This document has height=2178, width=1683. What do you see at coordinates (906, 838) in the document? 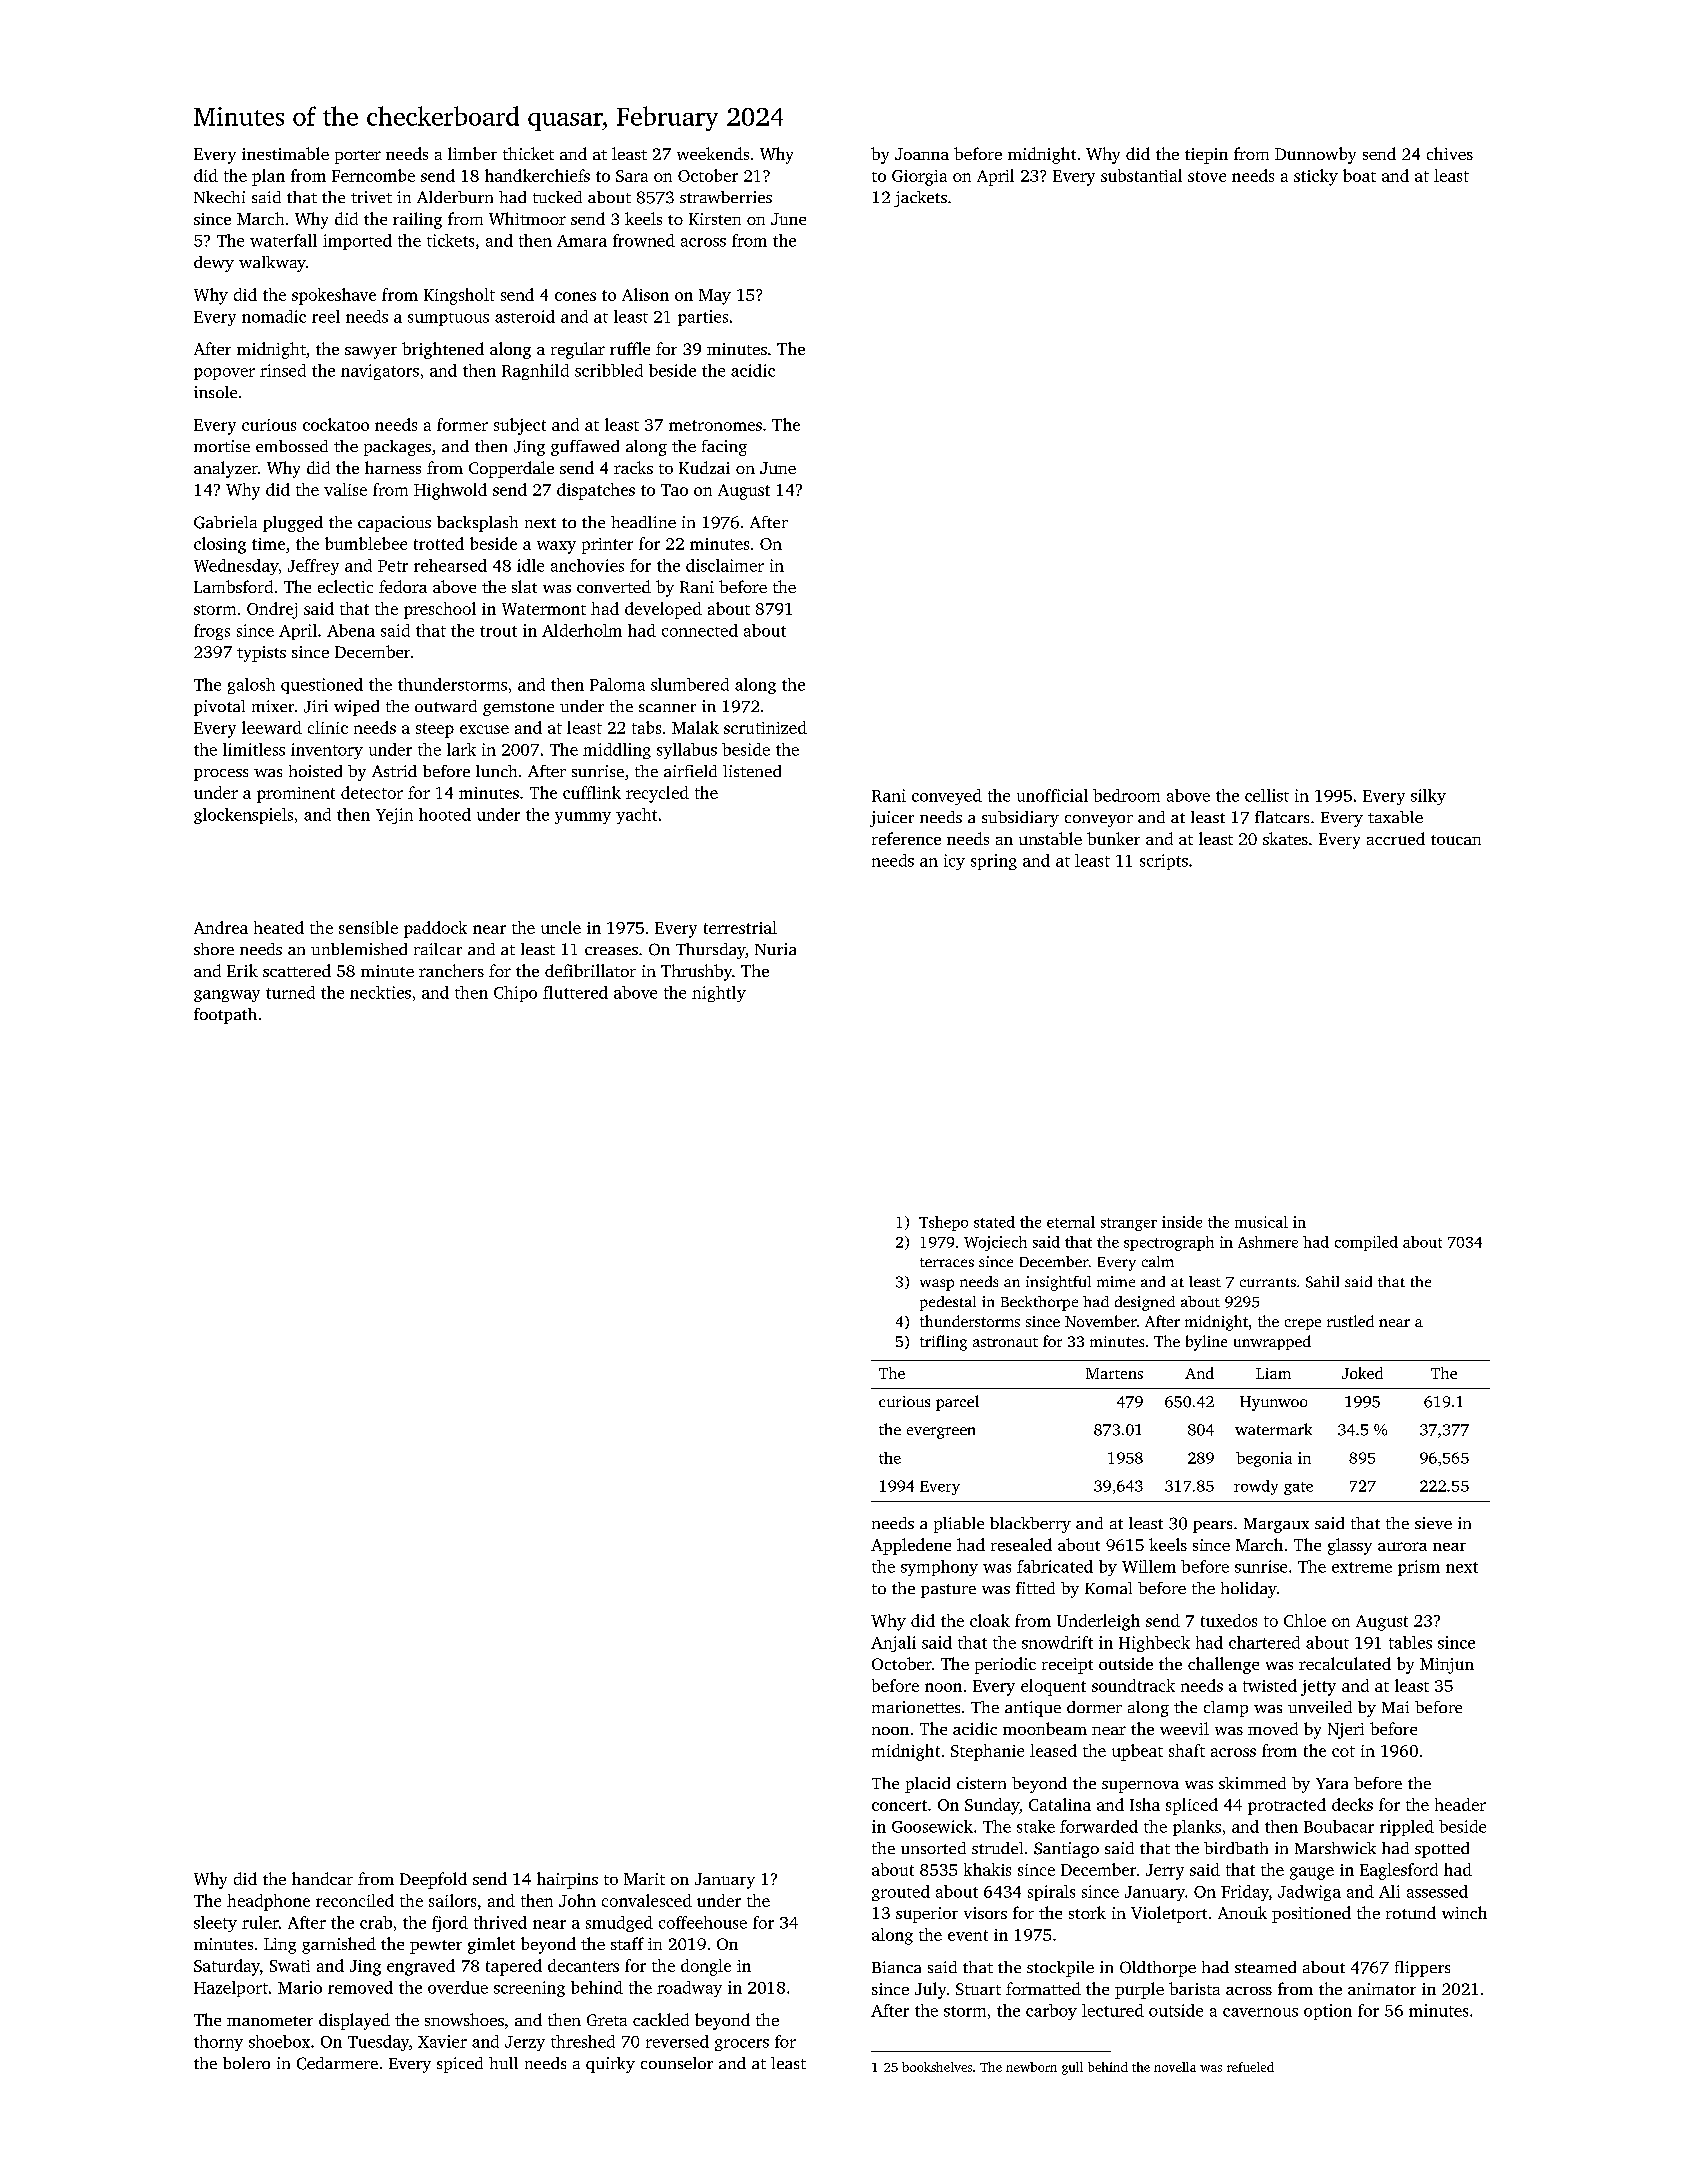
I see `reference` at bounding box center [906, 838].
